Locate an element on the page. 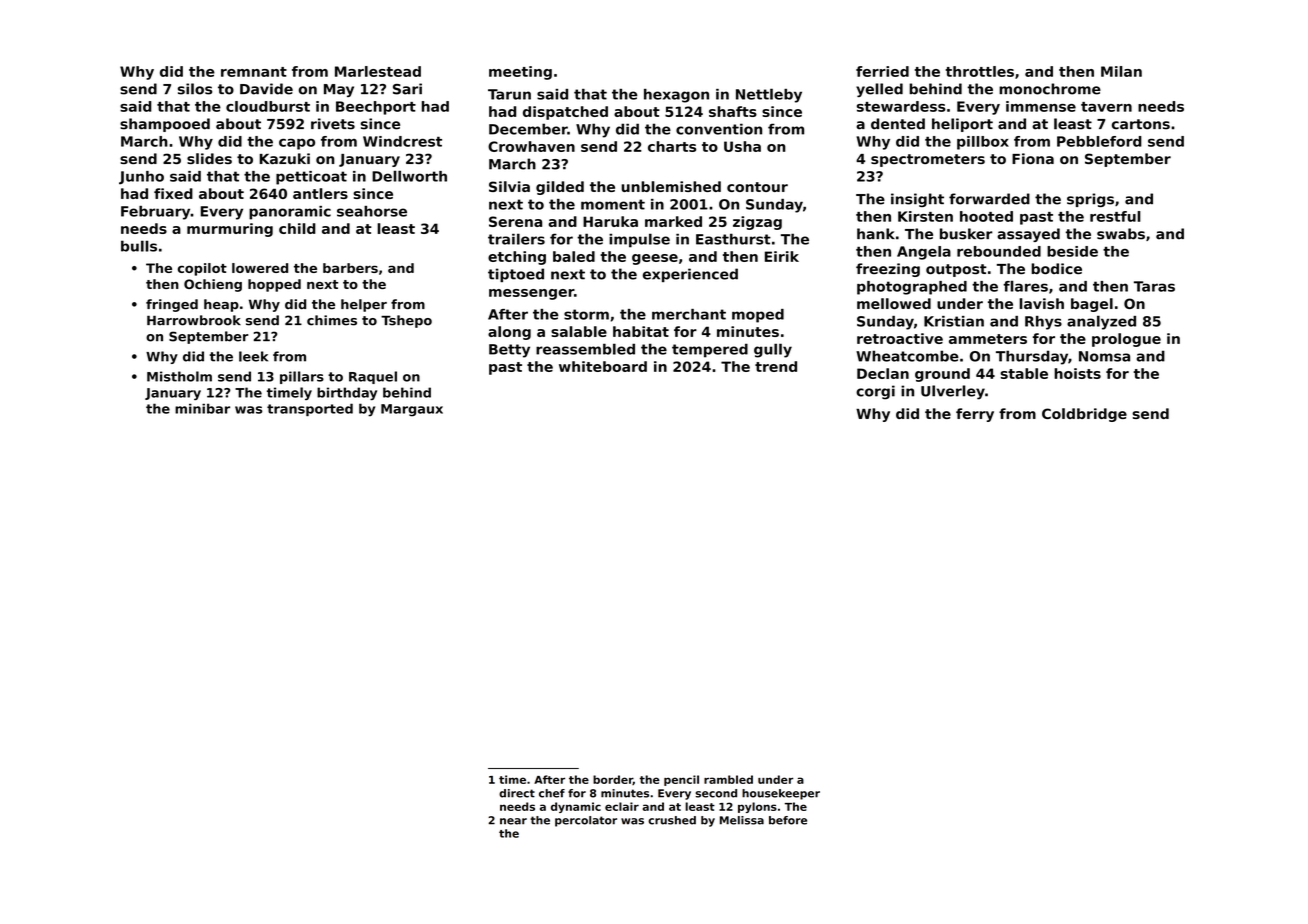  stewardess is located at coordinates (901, 106).
